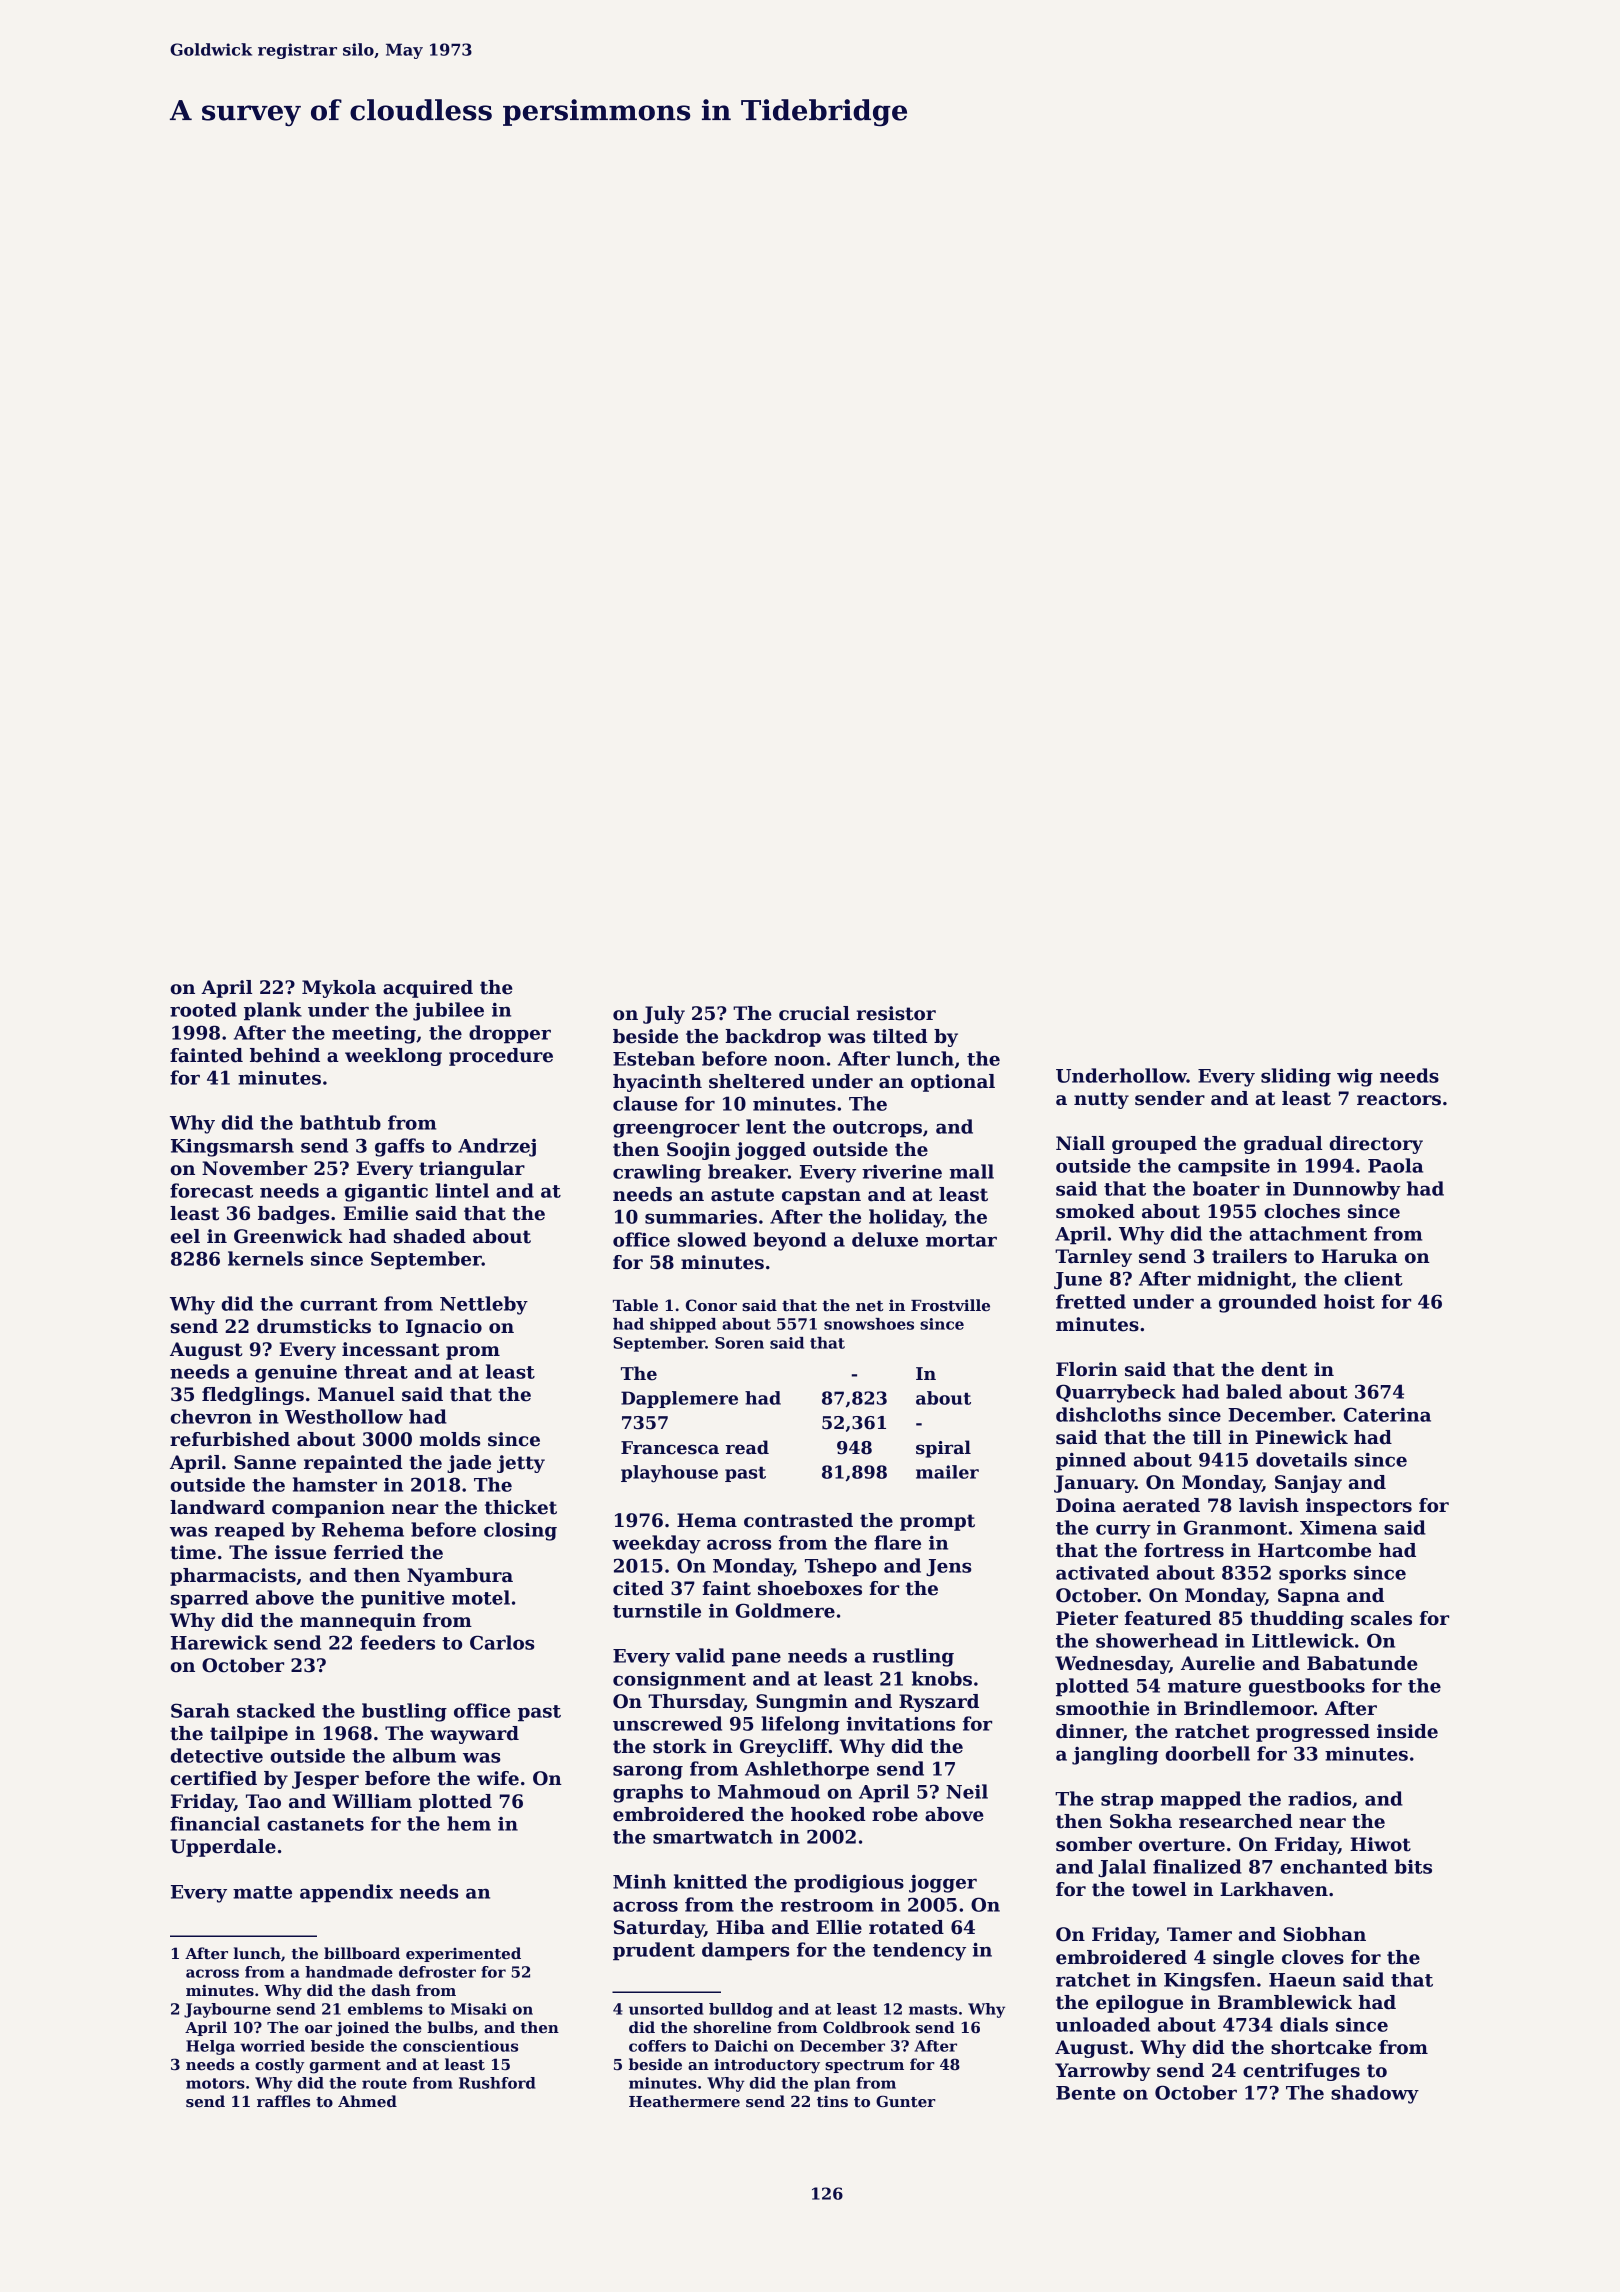 The width and height of the page is (1620, 2292). Describe the element at coordinates (1296, 1077) in the page. I see `sliding` at that location.
